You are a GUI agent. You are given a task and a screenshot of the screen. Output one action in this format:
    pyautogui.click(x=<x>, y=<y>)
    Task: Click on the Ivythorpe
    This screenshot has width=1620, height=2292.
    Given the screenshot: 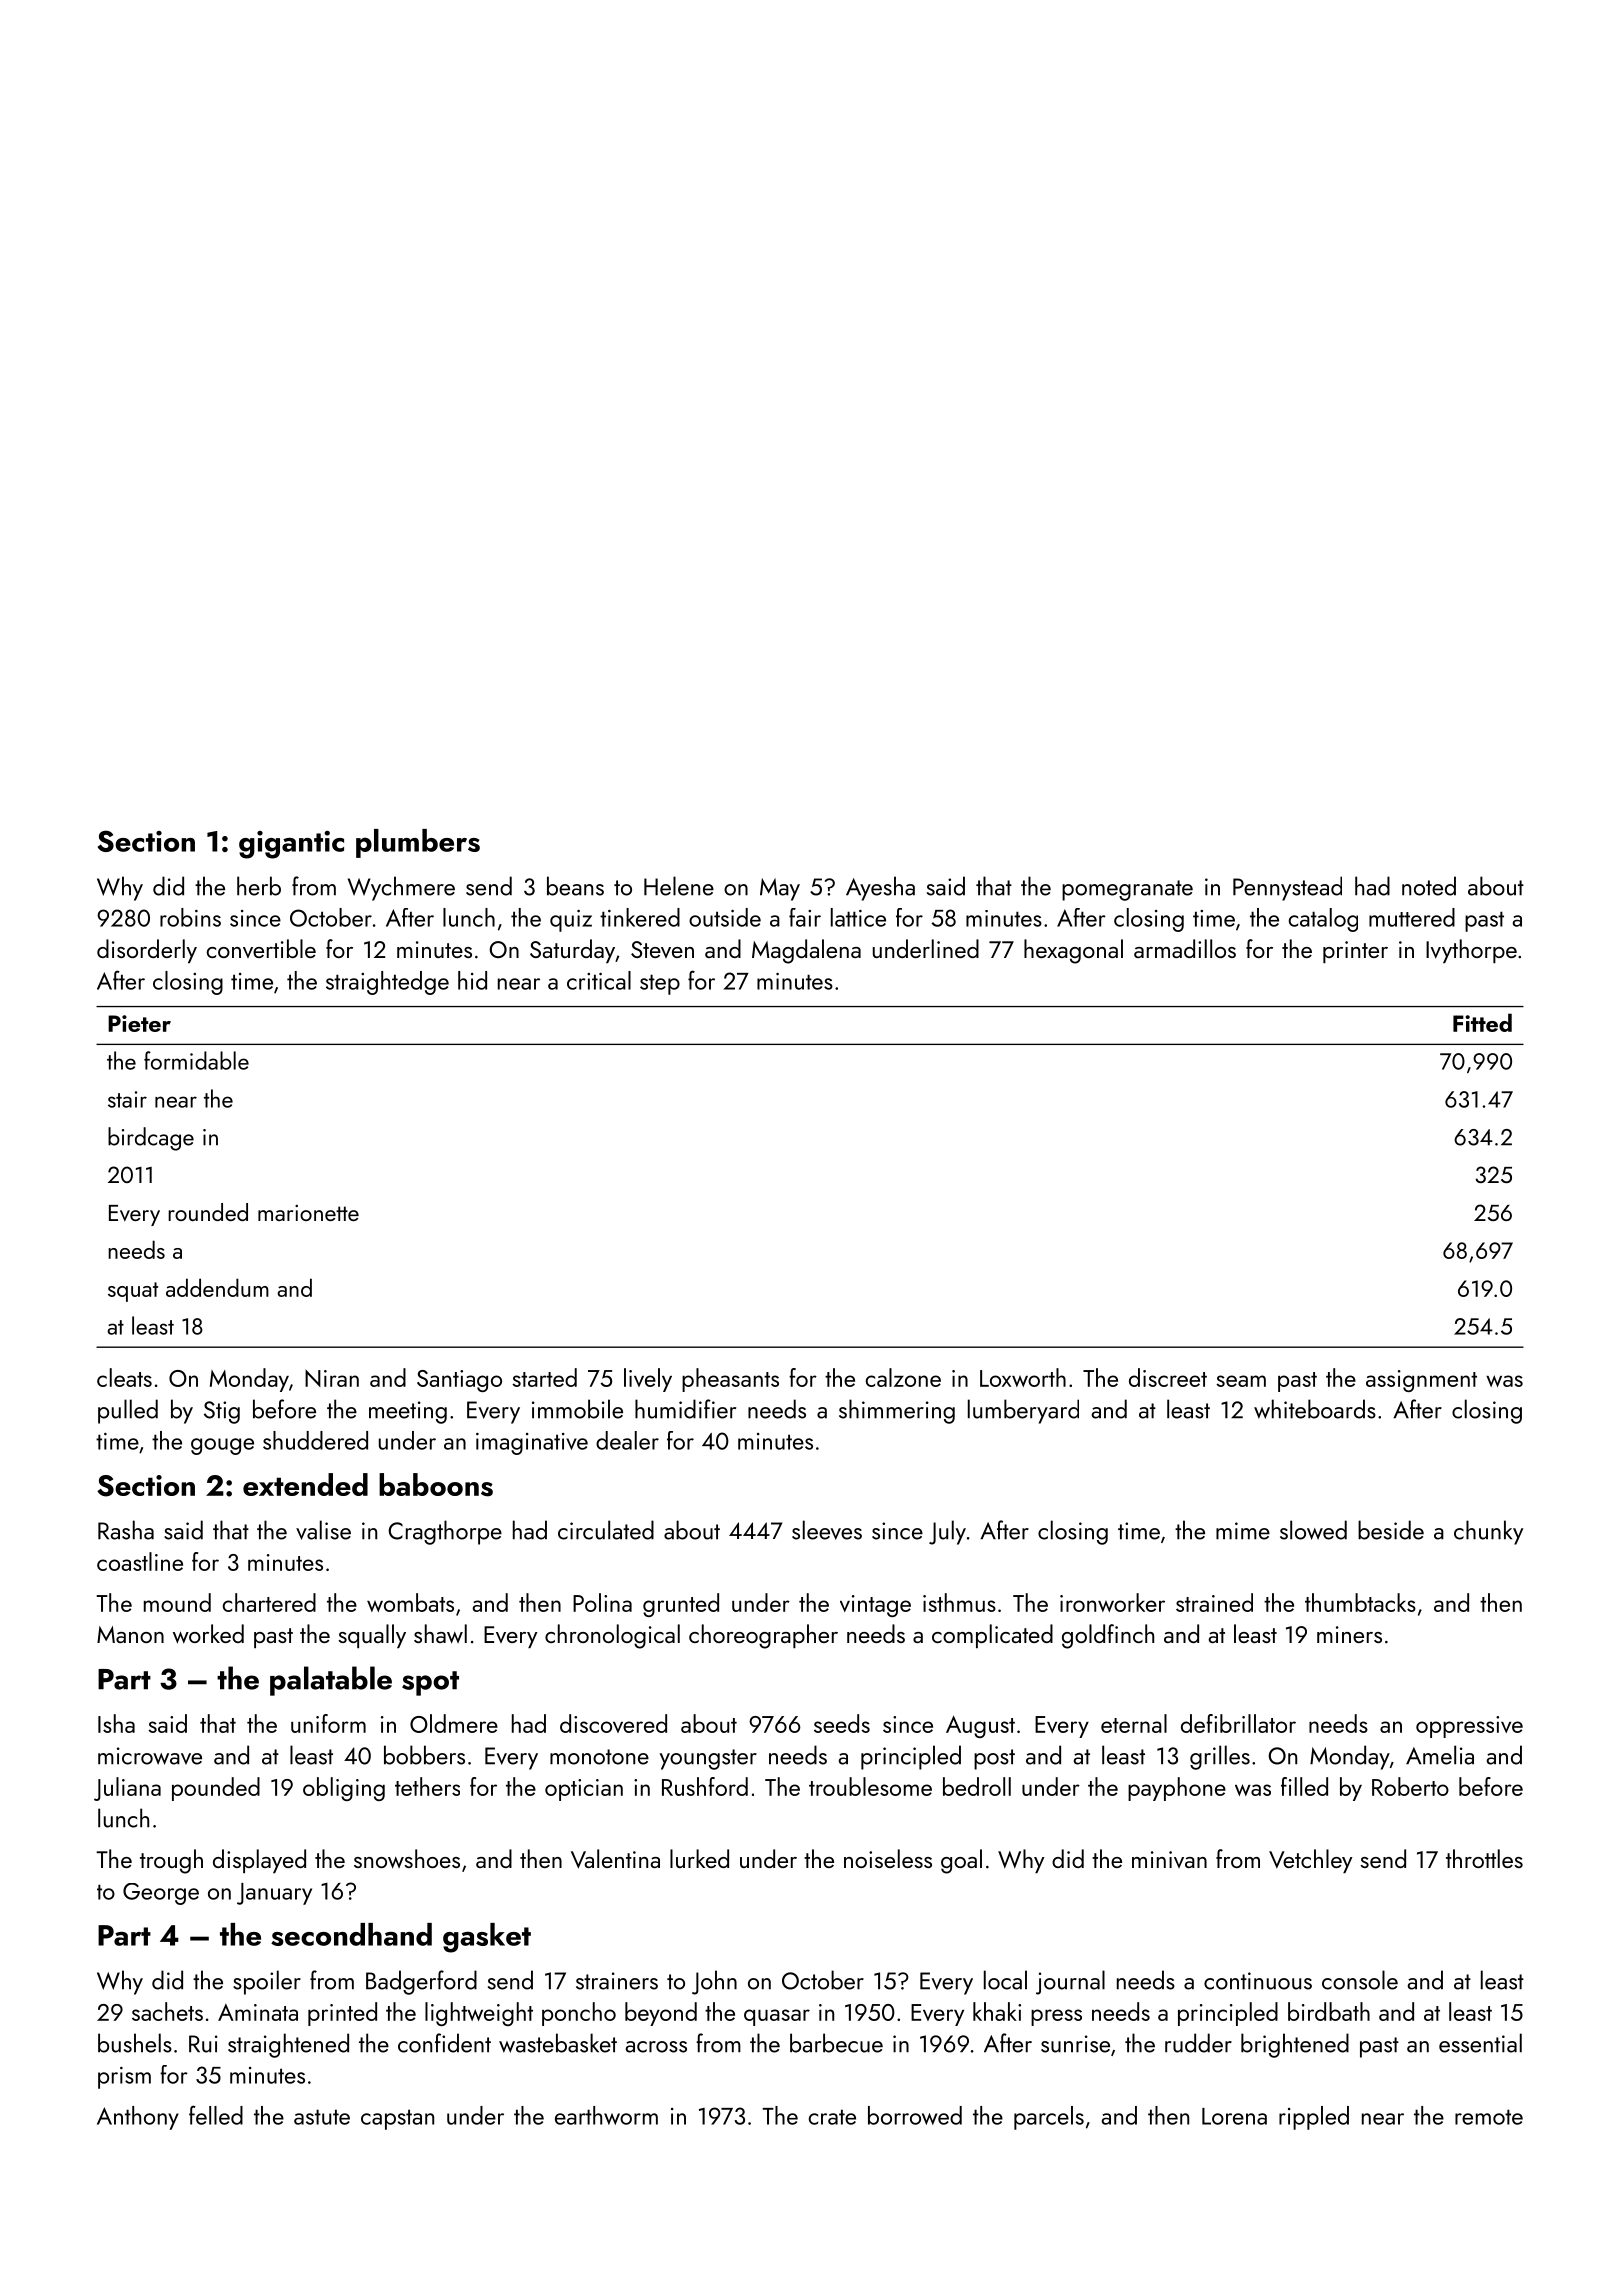 What is the action you would take?
    pyautogui.click(x=1471, y=951)
